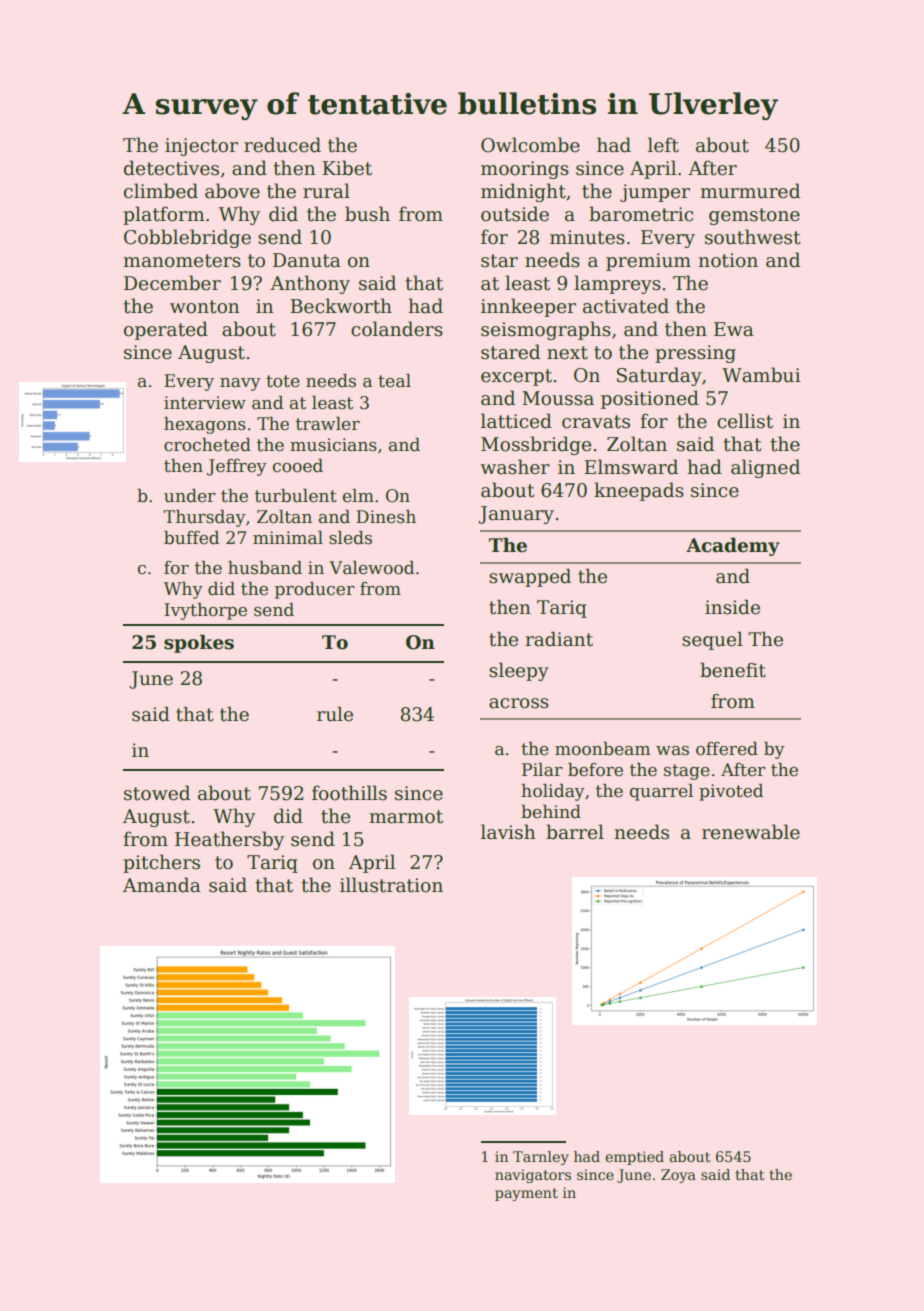 Image resolution: width=924 pixels, height=1311 pixels. What do you see at coordinates (391, 885) in the document?
I see `illustration` at bounding box center [391, 885].
